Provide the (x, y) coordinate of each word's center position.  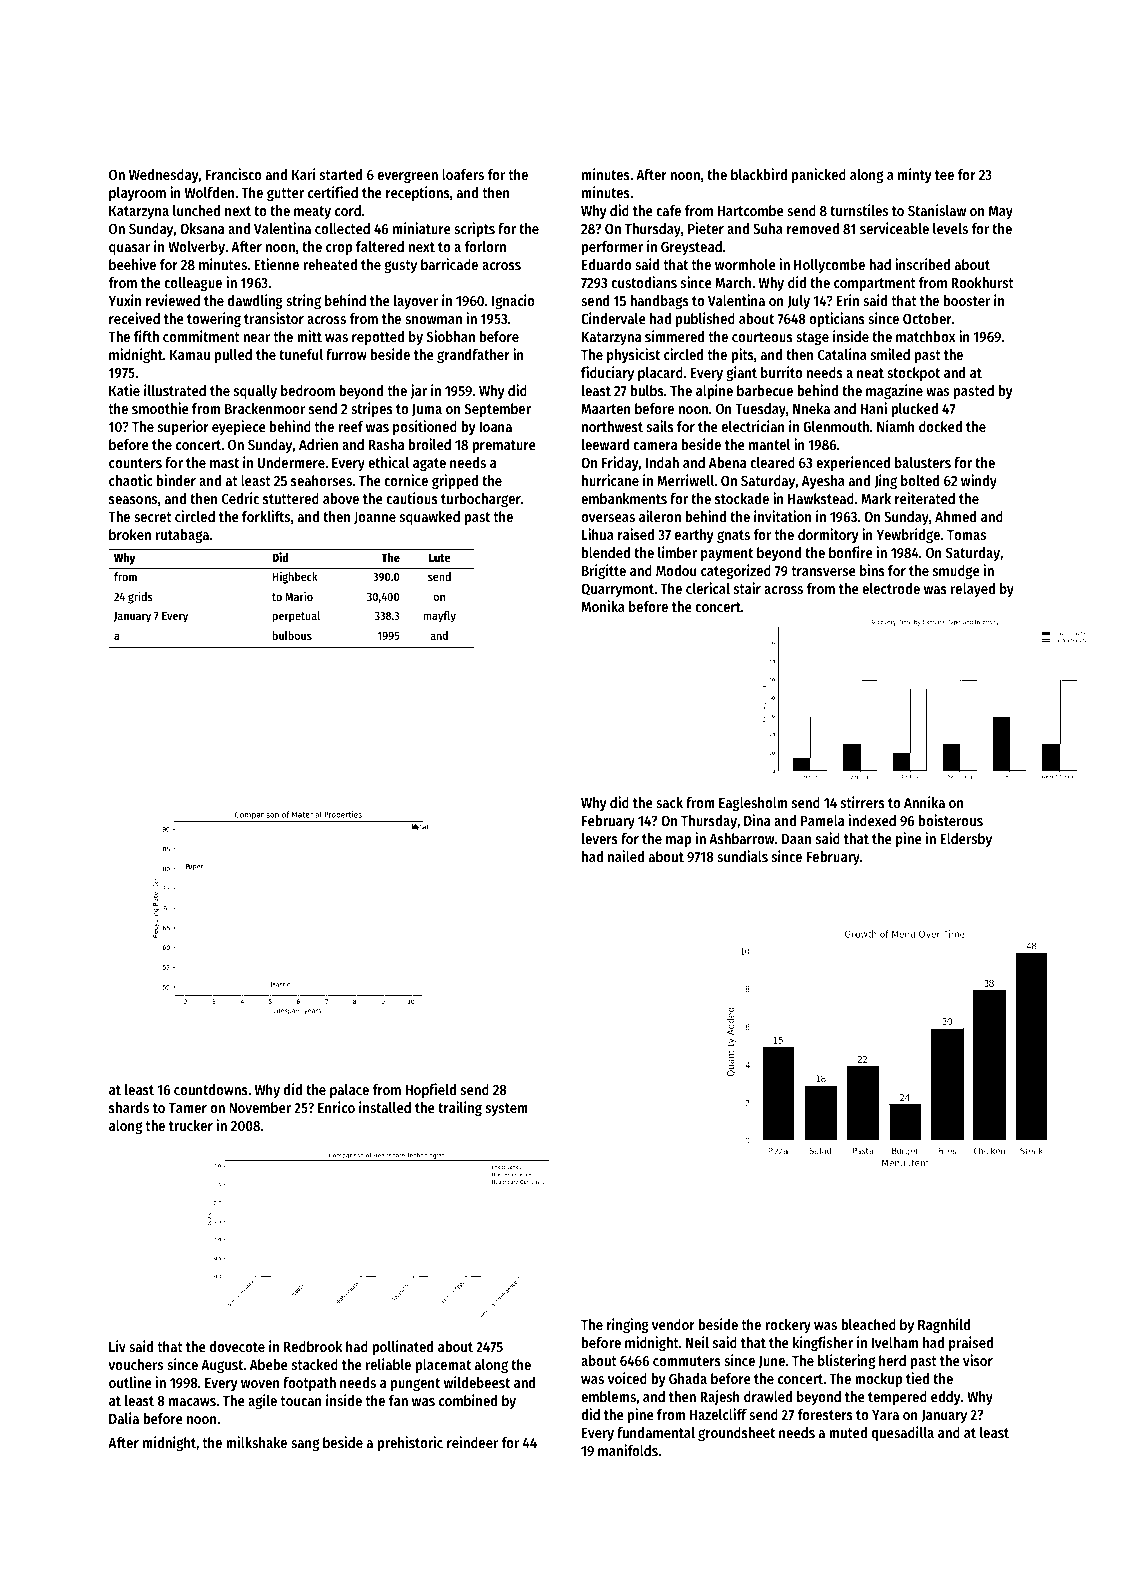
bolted (920, 480)
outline (130, 1382)
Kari (303, 174)
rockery (788, 1326)
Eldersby (966, 840)
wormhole (745, 264)
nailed (626, 856)
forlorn (485, 246)
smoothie (160, 408)
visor (978, 1360)
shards (129, 1107)
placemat (443, 1366)
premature (504, 446)
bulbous (292, 635)
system (507, 1109)
